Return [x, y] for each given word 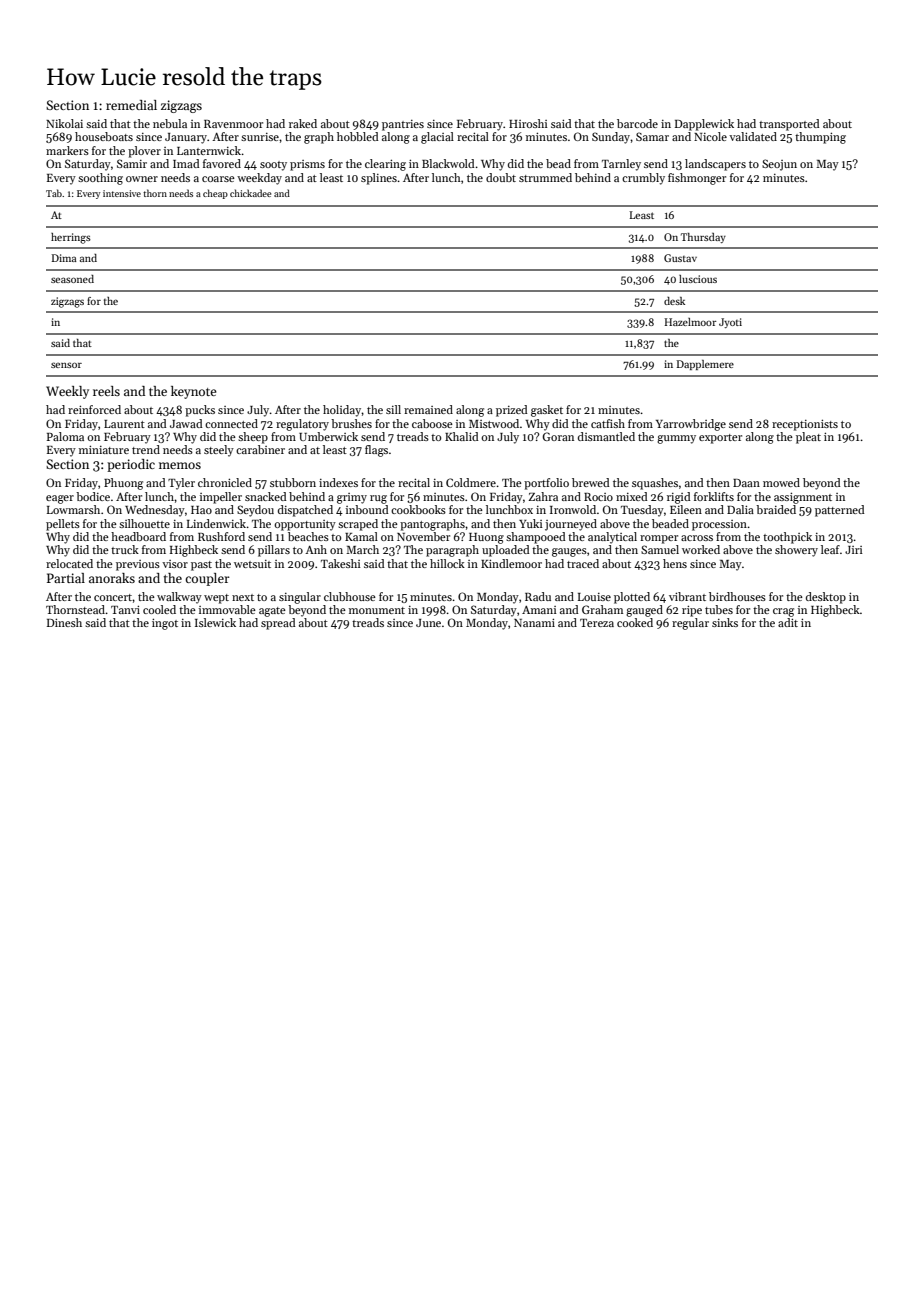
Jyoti [730, 323]
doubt [501, 177]
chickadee [250, 193]
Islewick [215, 622]
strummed [545, 177]
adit [788, 622]
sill [393, 409]
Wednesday [155, 511]
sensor [66, 365]
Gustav [680, 258]
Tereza [597, 623]
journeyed [571, 525]
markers [67, 150]
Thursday [703, 238]
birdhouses [737, 596]
